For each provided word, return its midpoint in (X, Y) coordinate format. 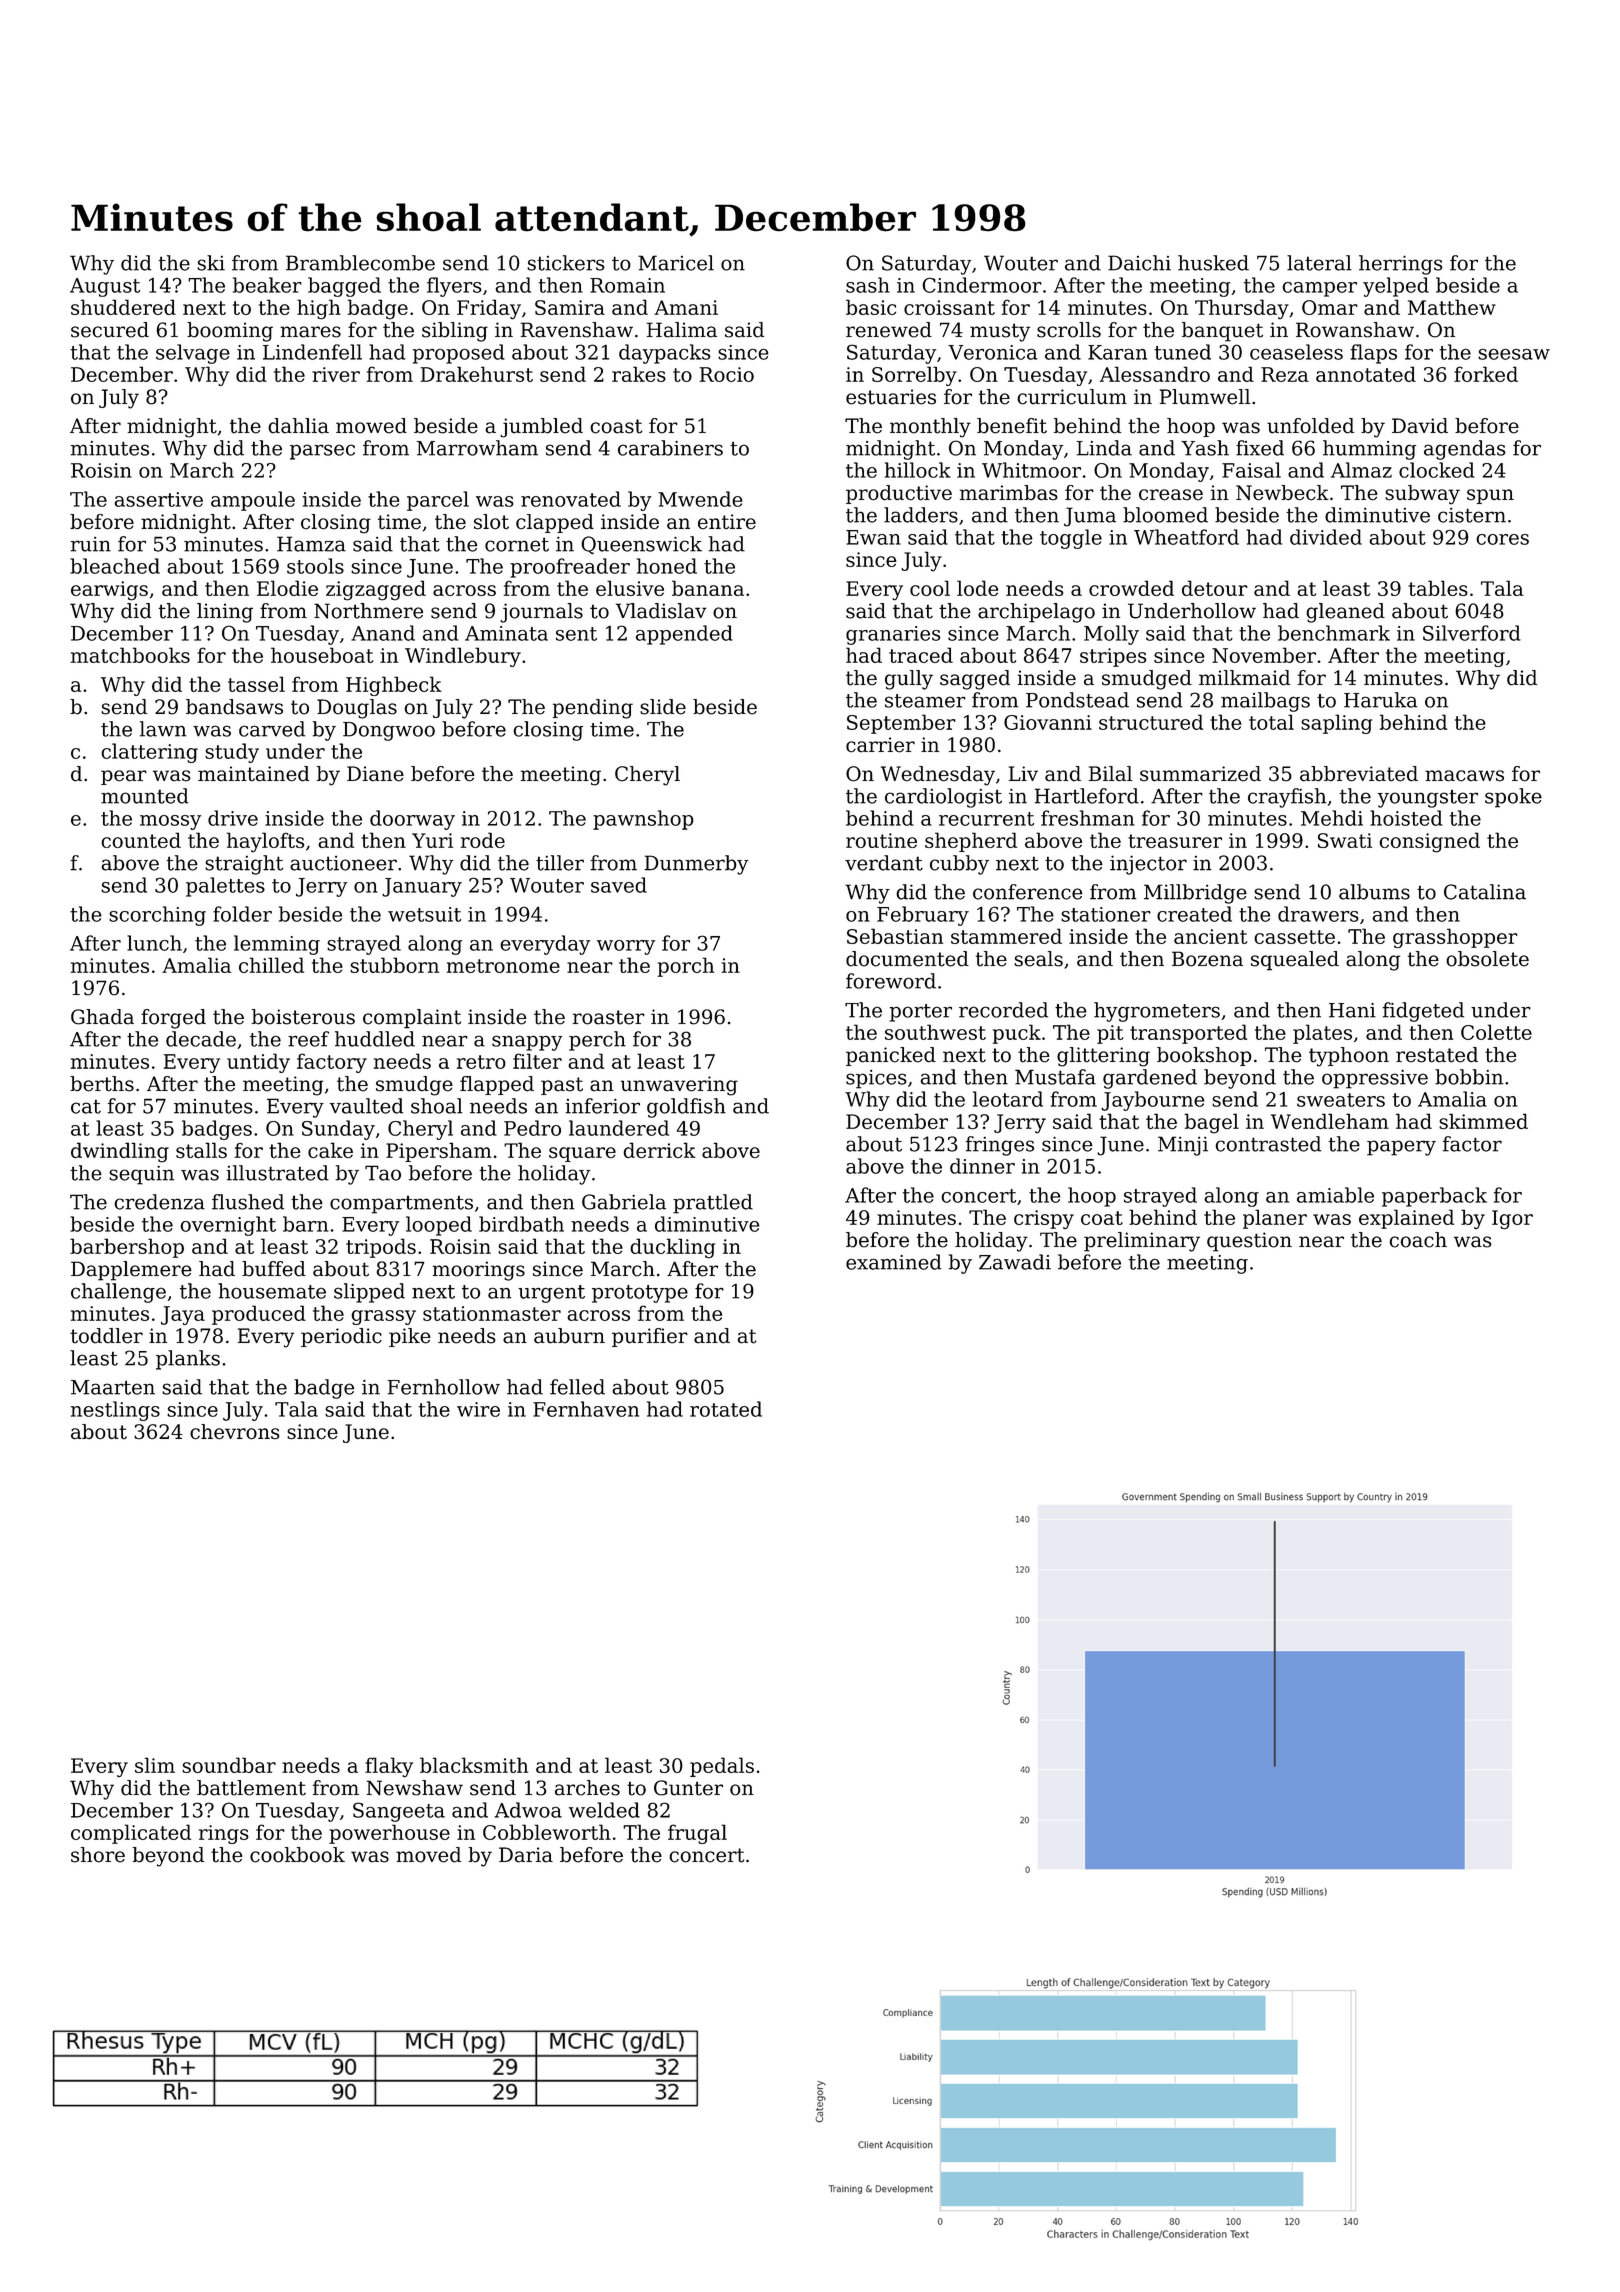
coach (1418, 1240)
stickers (566, 263)
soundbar (229, 1765)
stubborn (394, 965)
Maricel (676, 263)
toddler (106, 1336)
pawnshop (643, 820)
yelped (1396, 287)
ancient (1210, 936)
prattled (713, 1204)
